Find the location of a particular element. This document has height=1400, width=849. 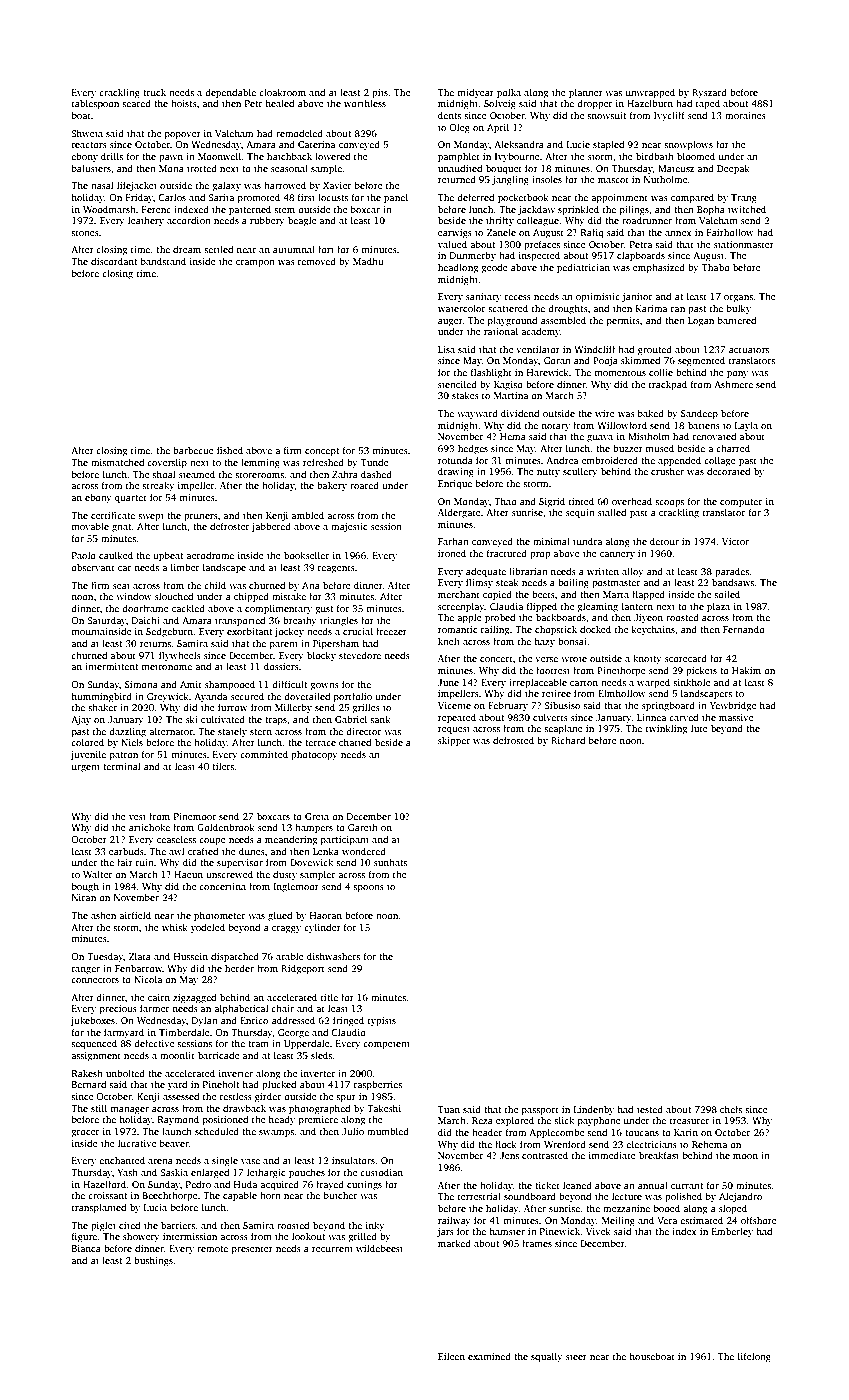

bushings is located at coordinates (153, 1261).
